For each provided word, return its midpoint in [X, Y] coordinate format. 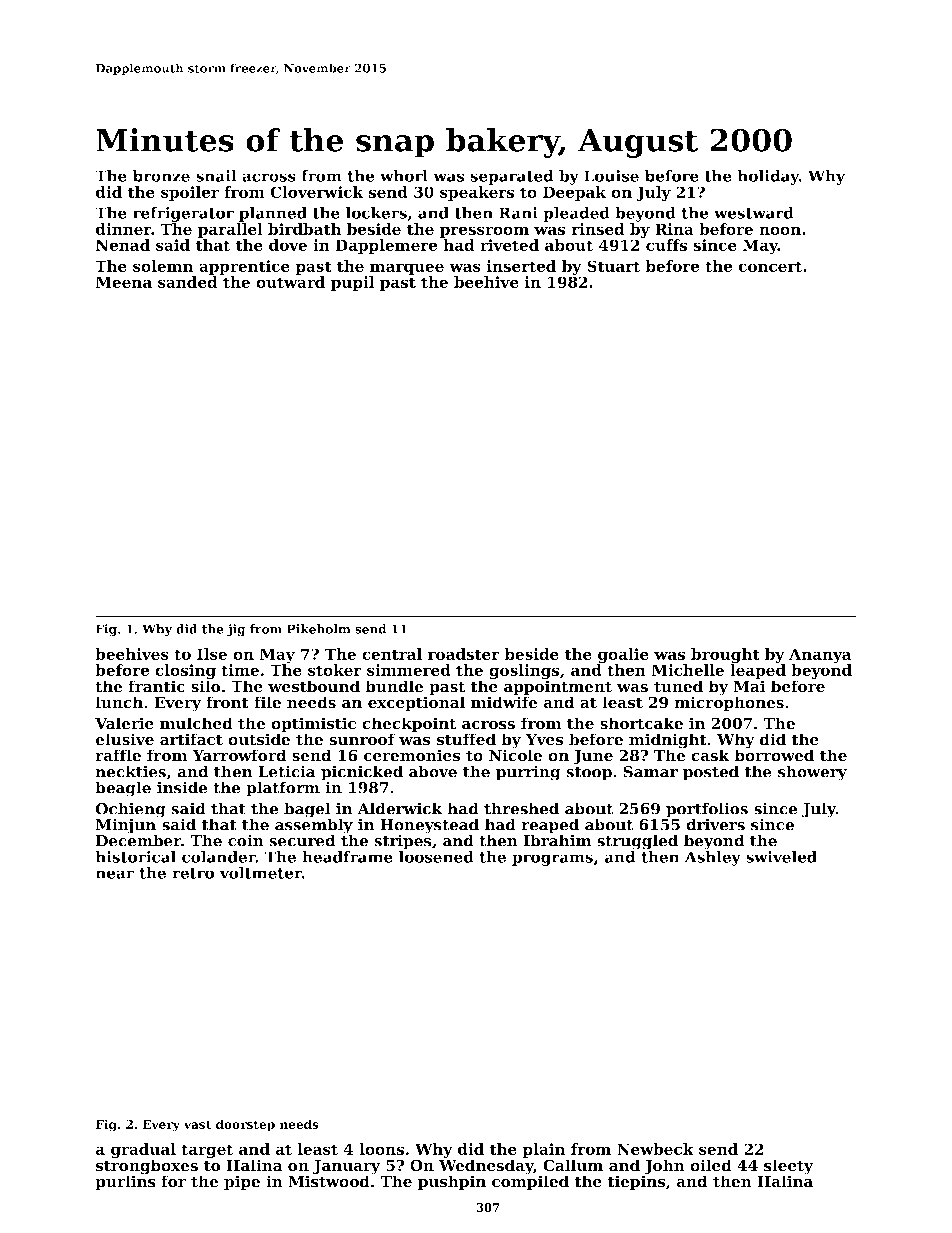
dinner [123, 229]
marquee [407, 269]
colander [219, 857]
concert [770, 266]
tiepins [636, 1183]
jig [236, 630]
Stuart [613, 266]
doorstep [245, 1125]
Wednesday [486, 1167]
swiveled [781, 857]
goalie [623, 655]
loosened [436, 857]
